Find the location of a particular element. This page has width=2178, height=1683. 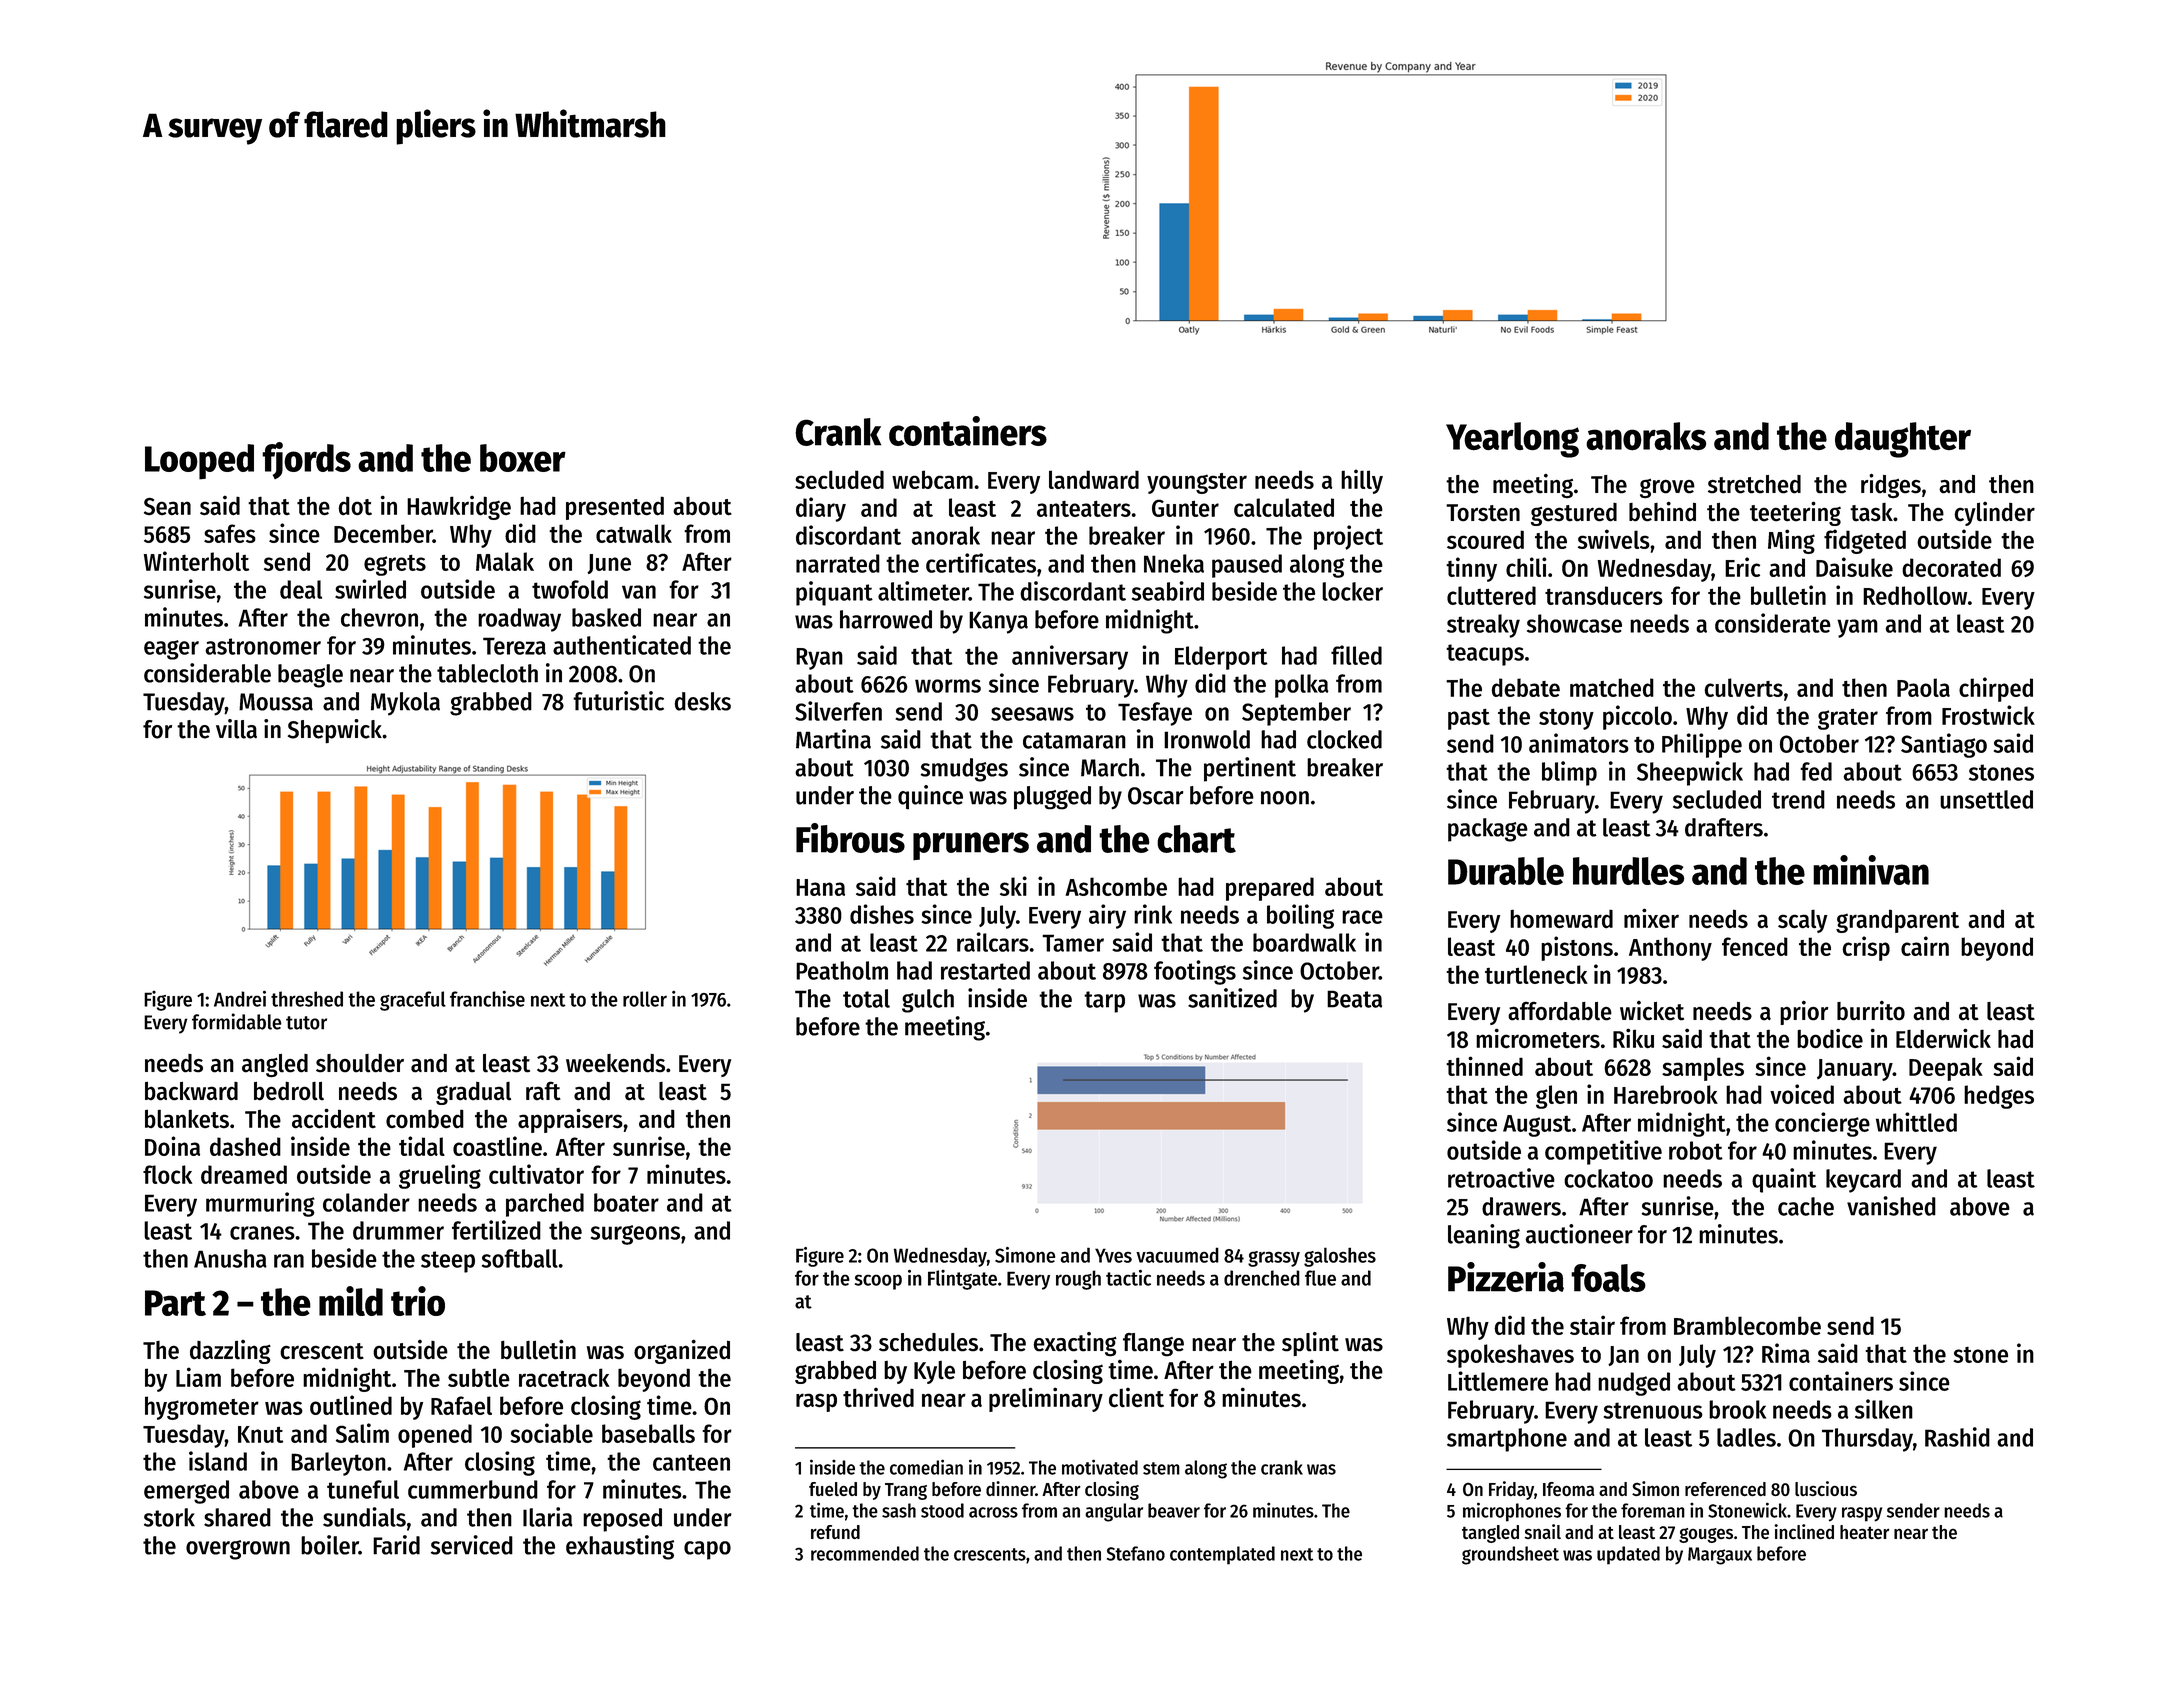

mild is located at coordinates (351, 1301).
